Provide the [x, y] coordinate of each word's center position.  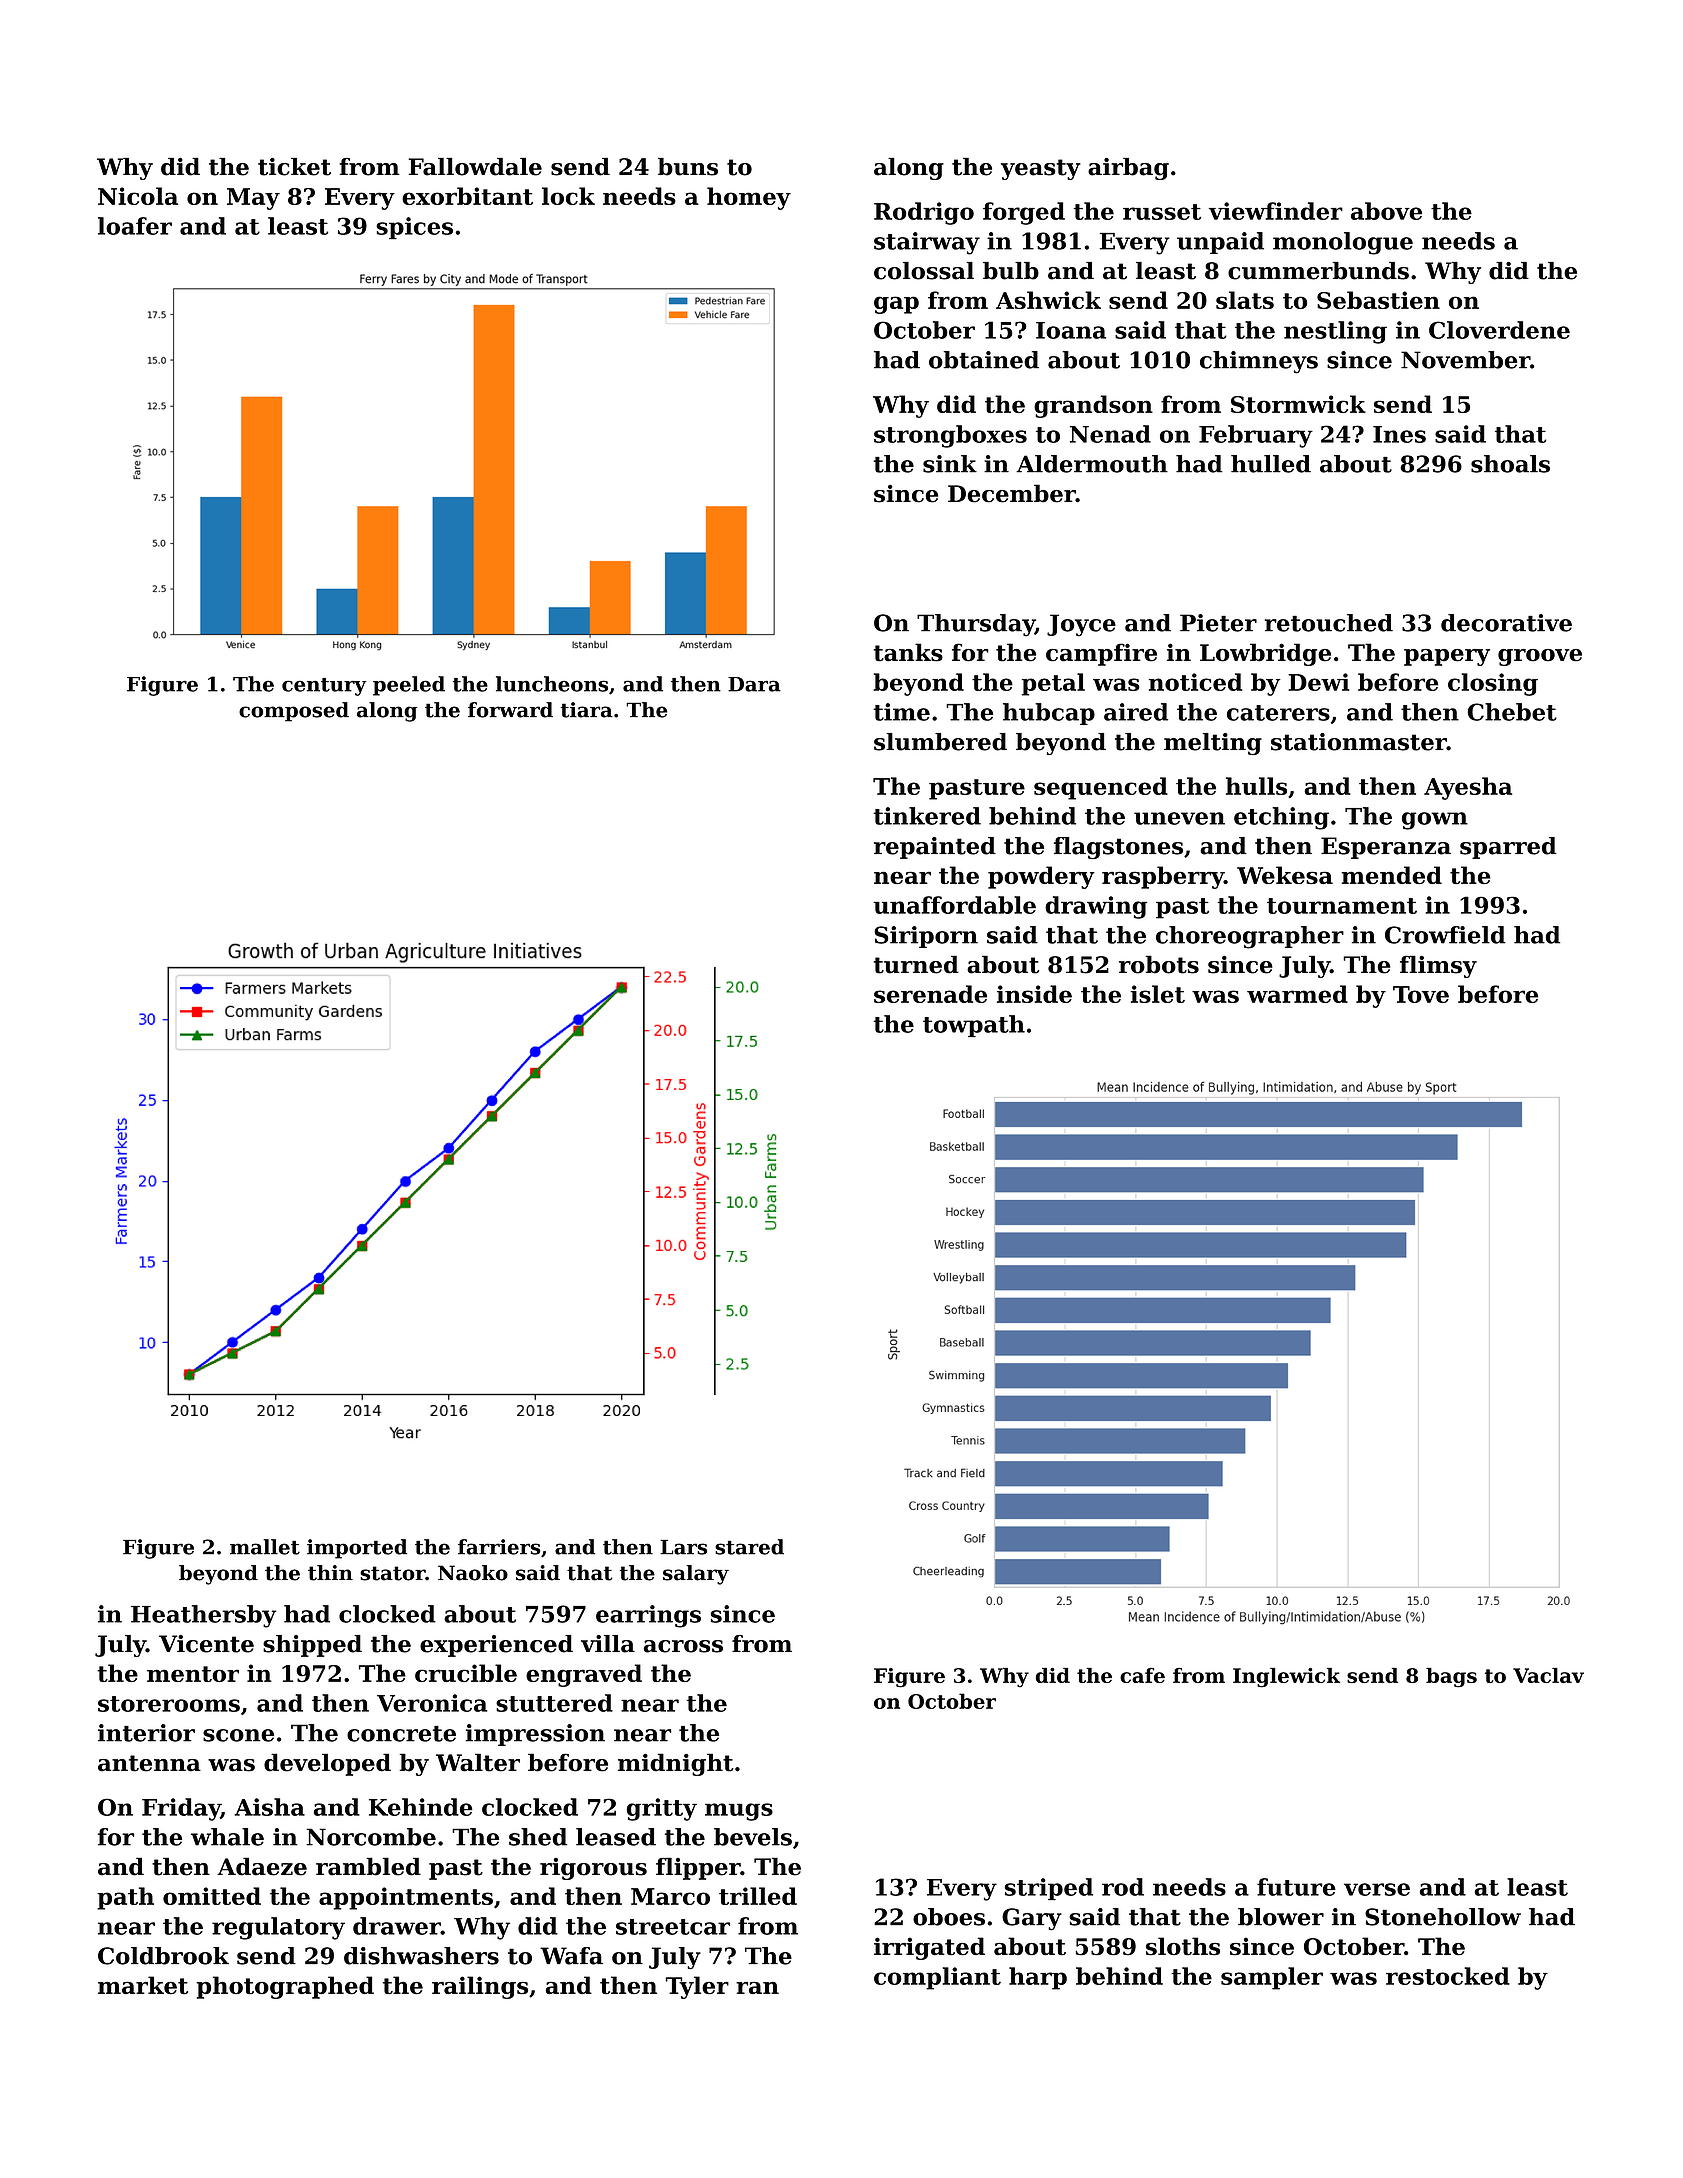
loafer [135, 226]
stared [749, 1547]
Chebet [1512, 712]
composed [294, 712]
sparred [1508, 848]
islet [1158, 994]
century [324, 687]
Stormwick [1298, 404]
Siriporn [926, 937]
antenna [149, 1763]
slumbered [940, 742]
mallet [265, 1547]
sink [950, 464]
